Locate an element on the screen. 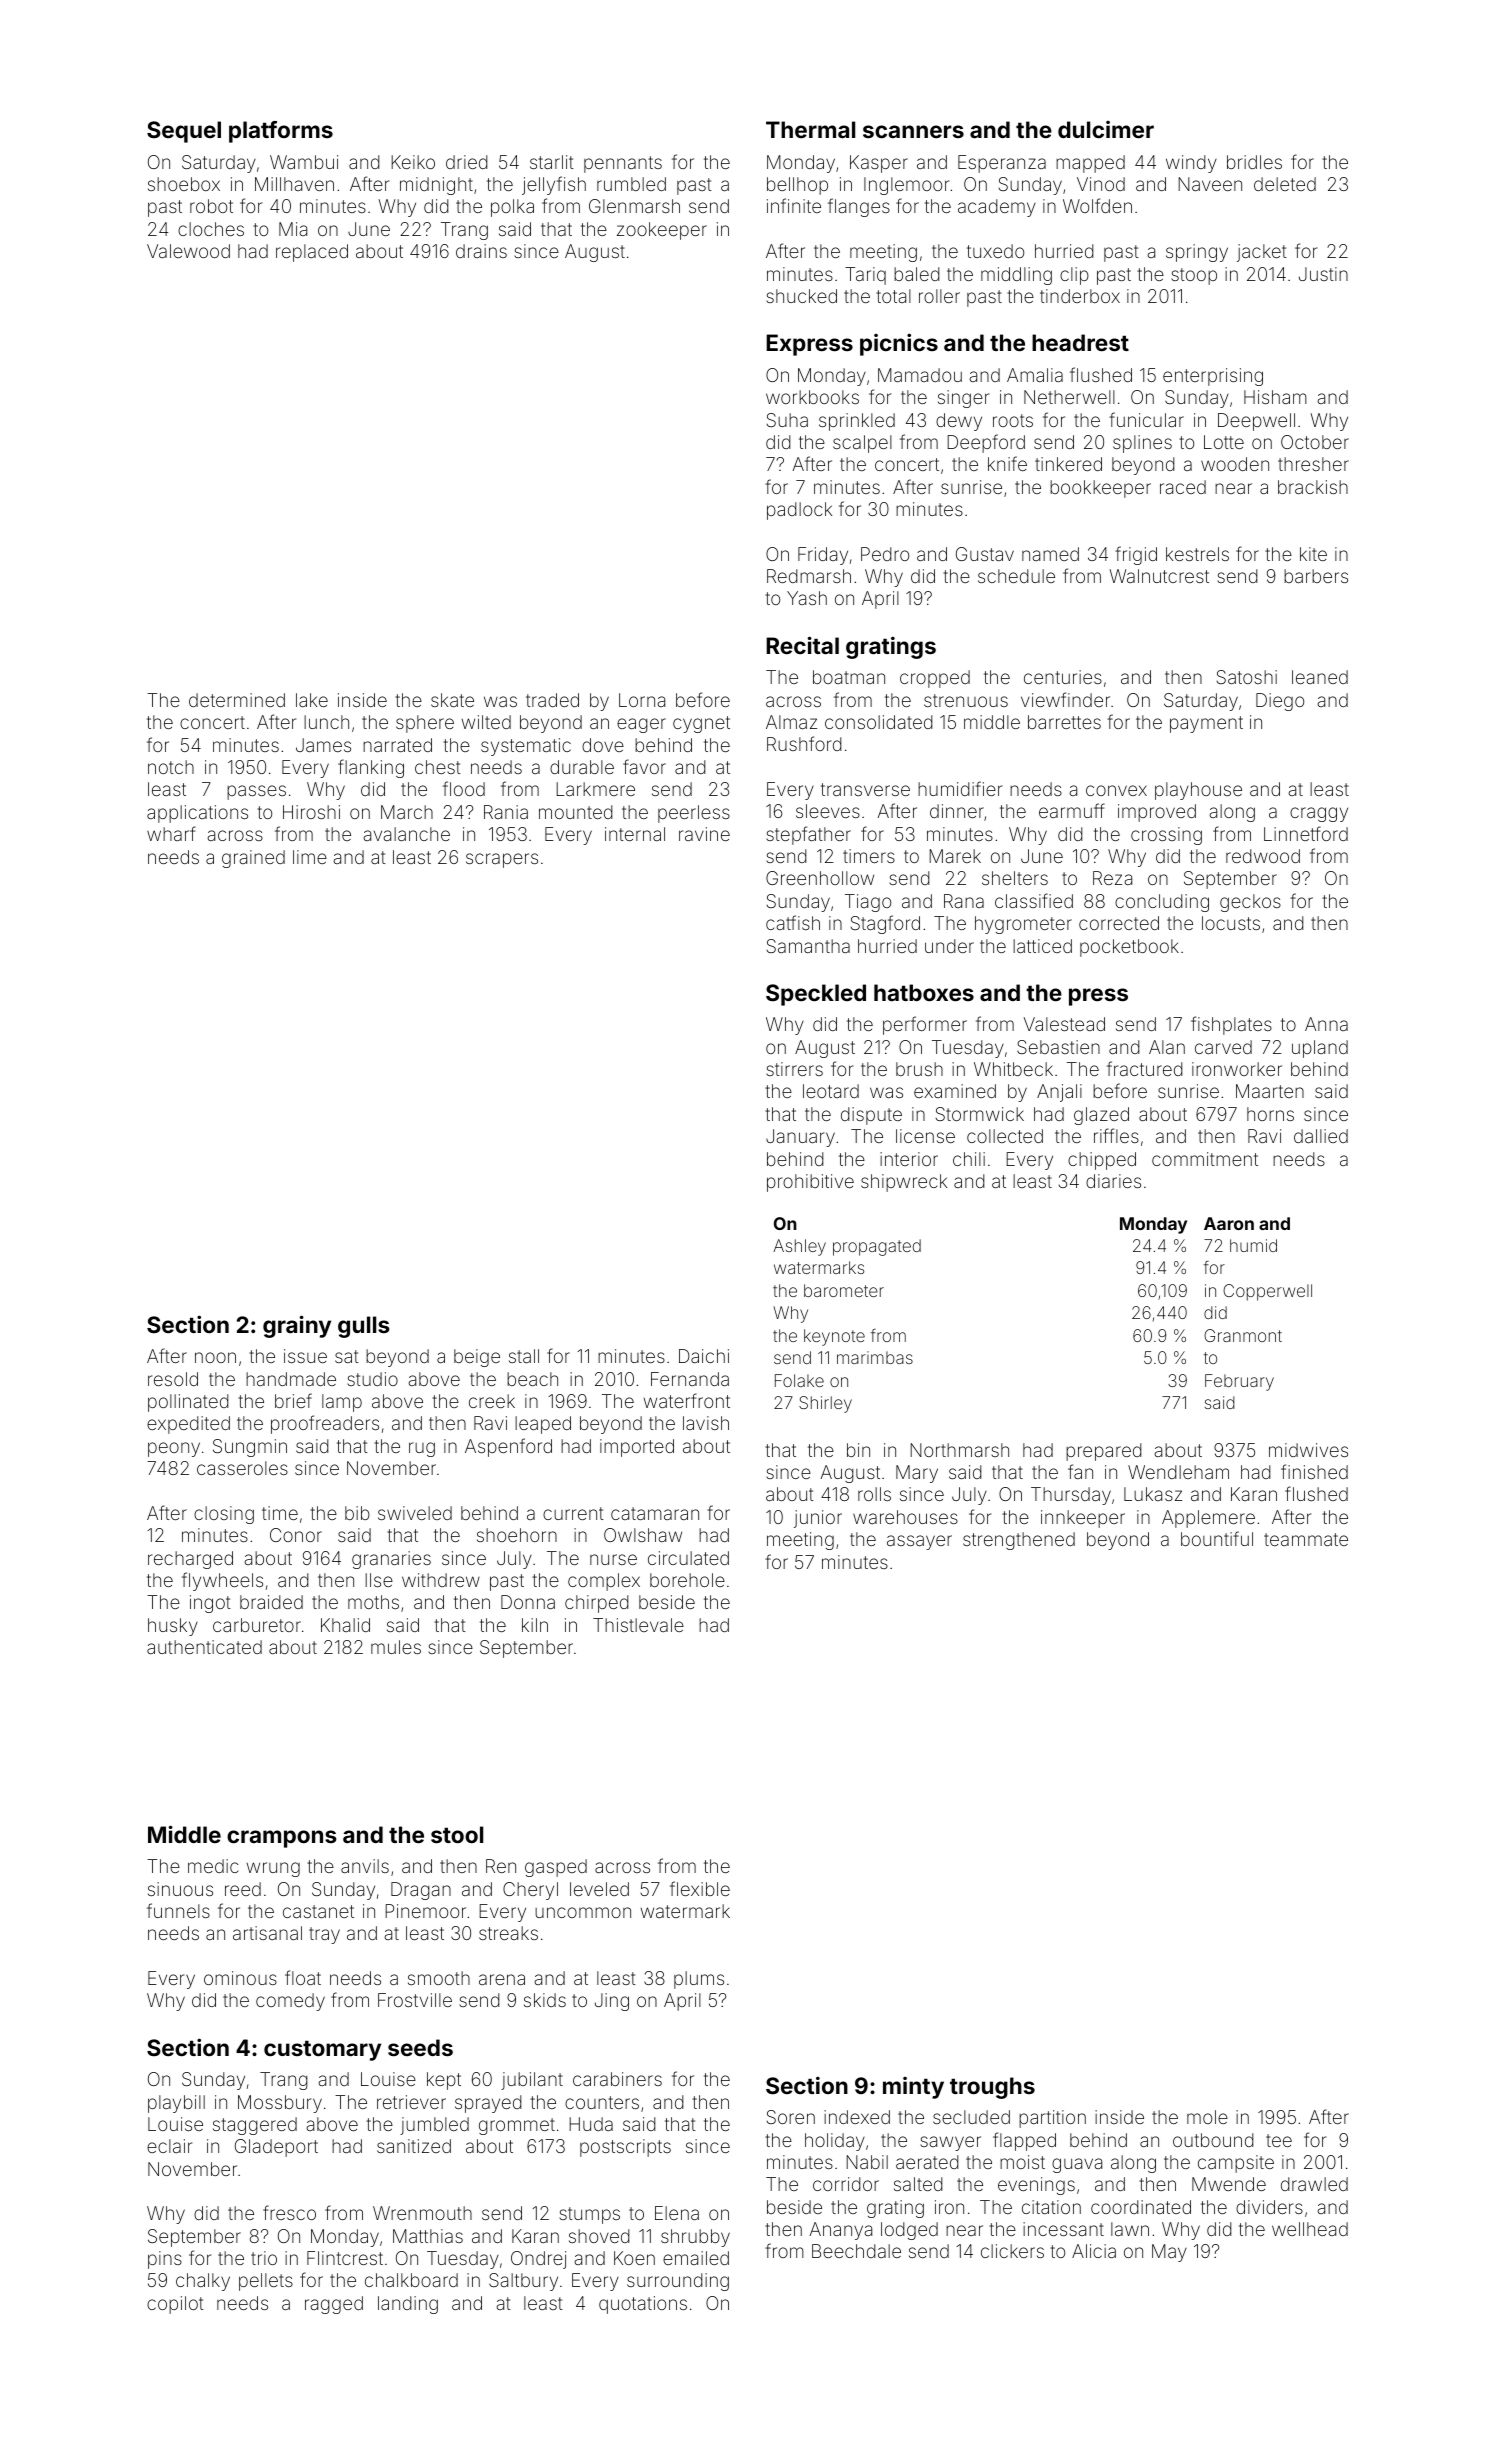 This screenshot has height=2464, width=1496. bountiful is located at coordinates (1217, 1538).
